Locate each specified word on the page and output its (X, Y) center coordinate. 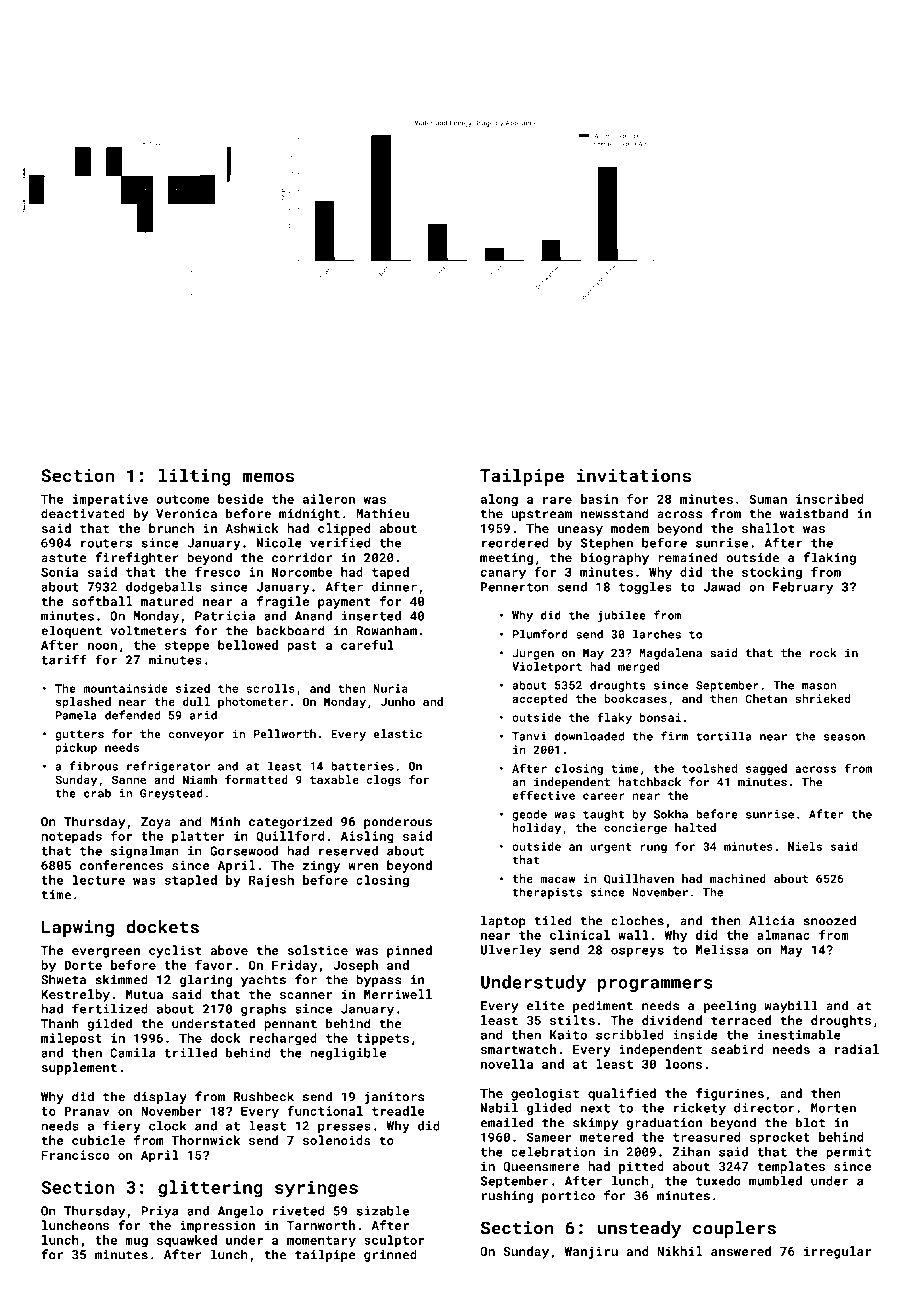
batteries (362, 766)
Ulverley (511, 951)
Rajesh (271, 881)
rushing (507, 1196)
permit (848, 1153)
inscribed (829, 499)
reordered (515, 543)
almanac (783, 935)
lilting (195, 477)
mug (136, 1243)
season (844, 737)
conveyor (196, 736)
